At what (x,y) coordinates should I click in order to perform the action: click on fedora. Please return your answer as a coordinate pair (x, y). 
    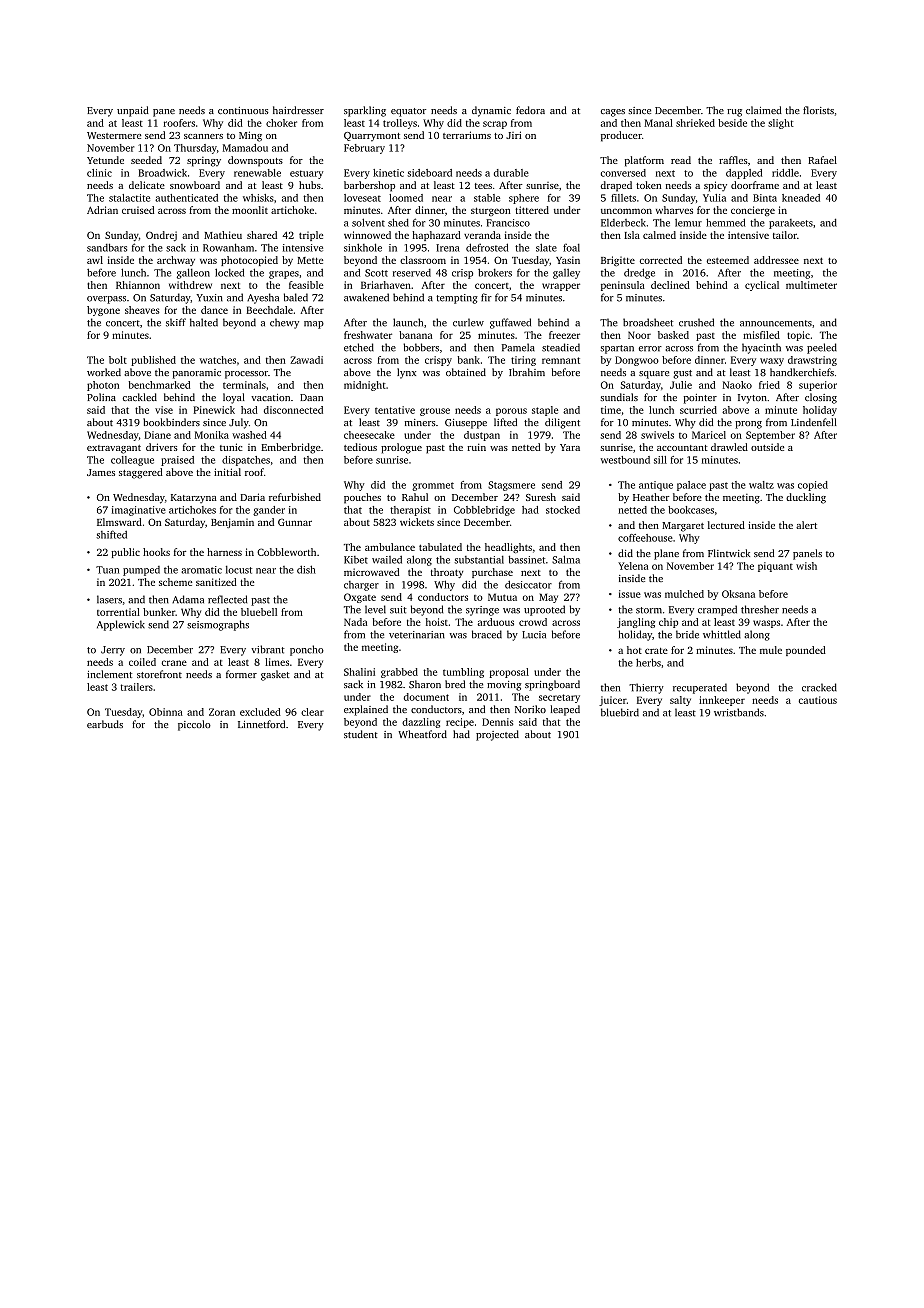
    Looking at the image, I should click on (530, 110).
